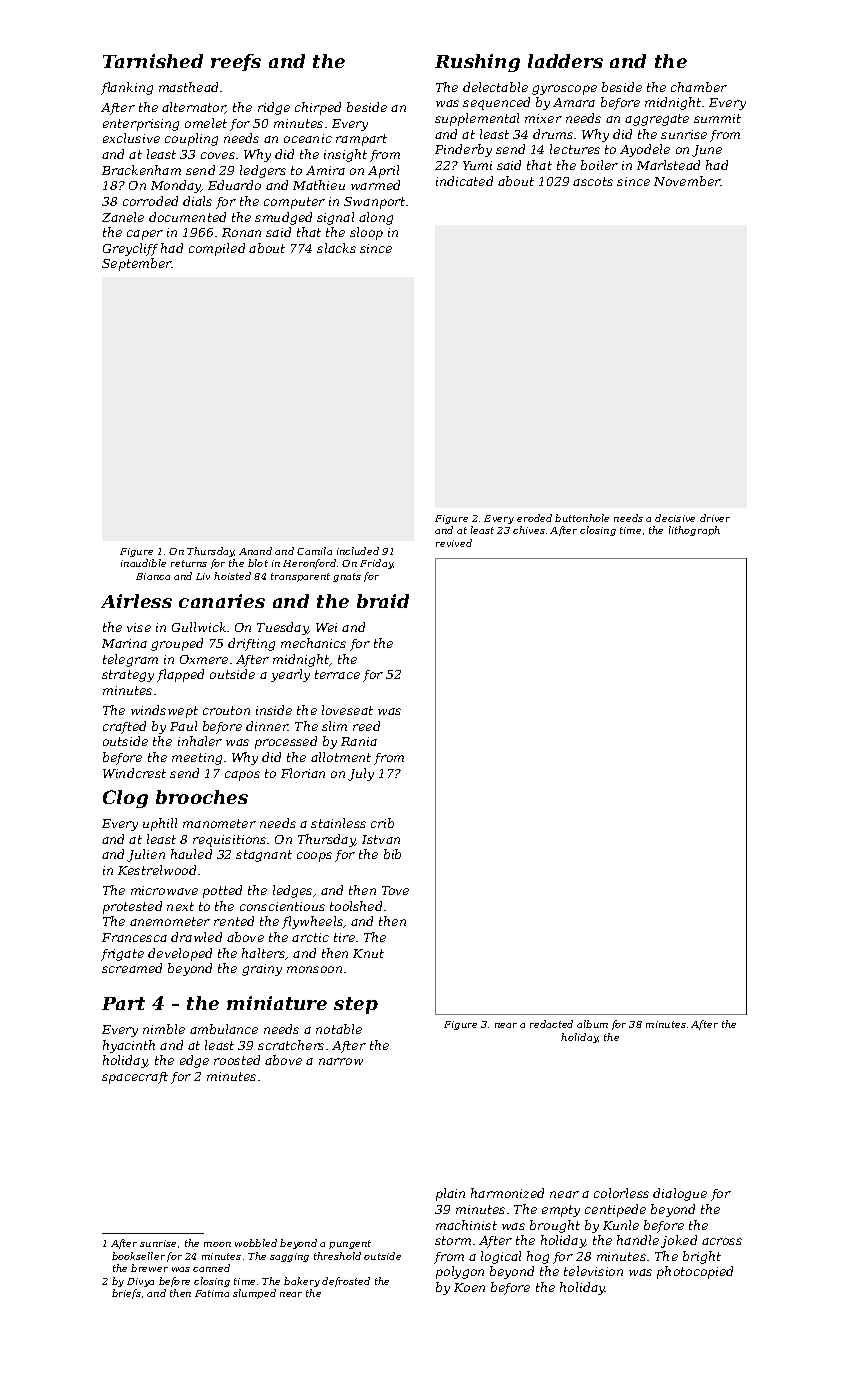  What do you see at coordinates (345, 155) in the image?
I see `insight` at bounding box center [345, 155].
